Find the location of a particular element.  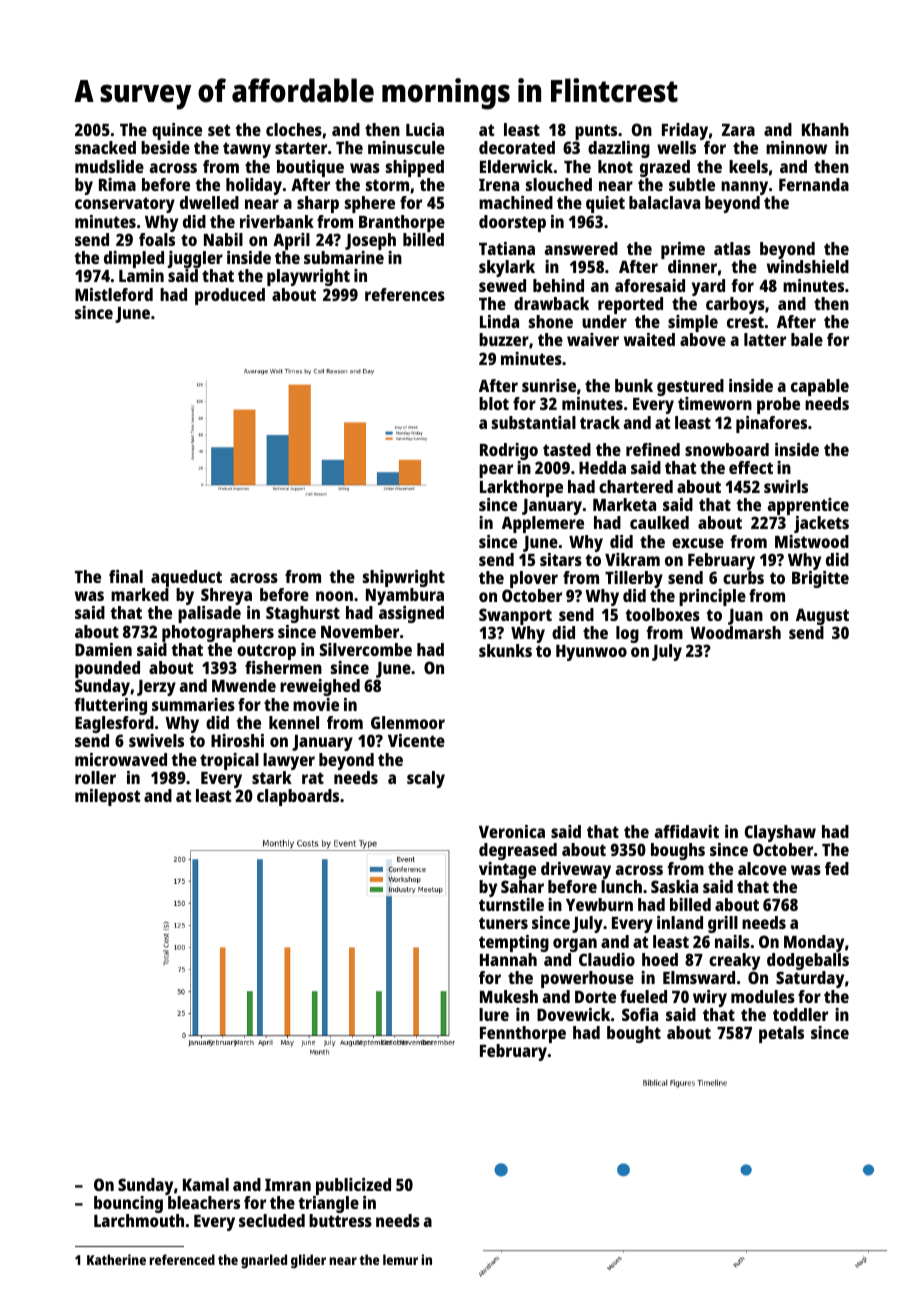

cloches is located at coordinates (294, 129).
